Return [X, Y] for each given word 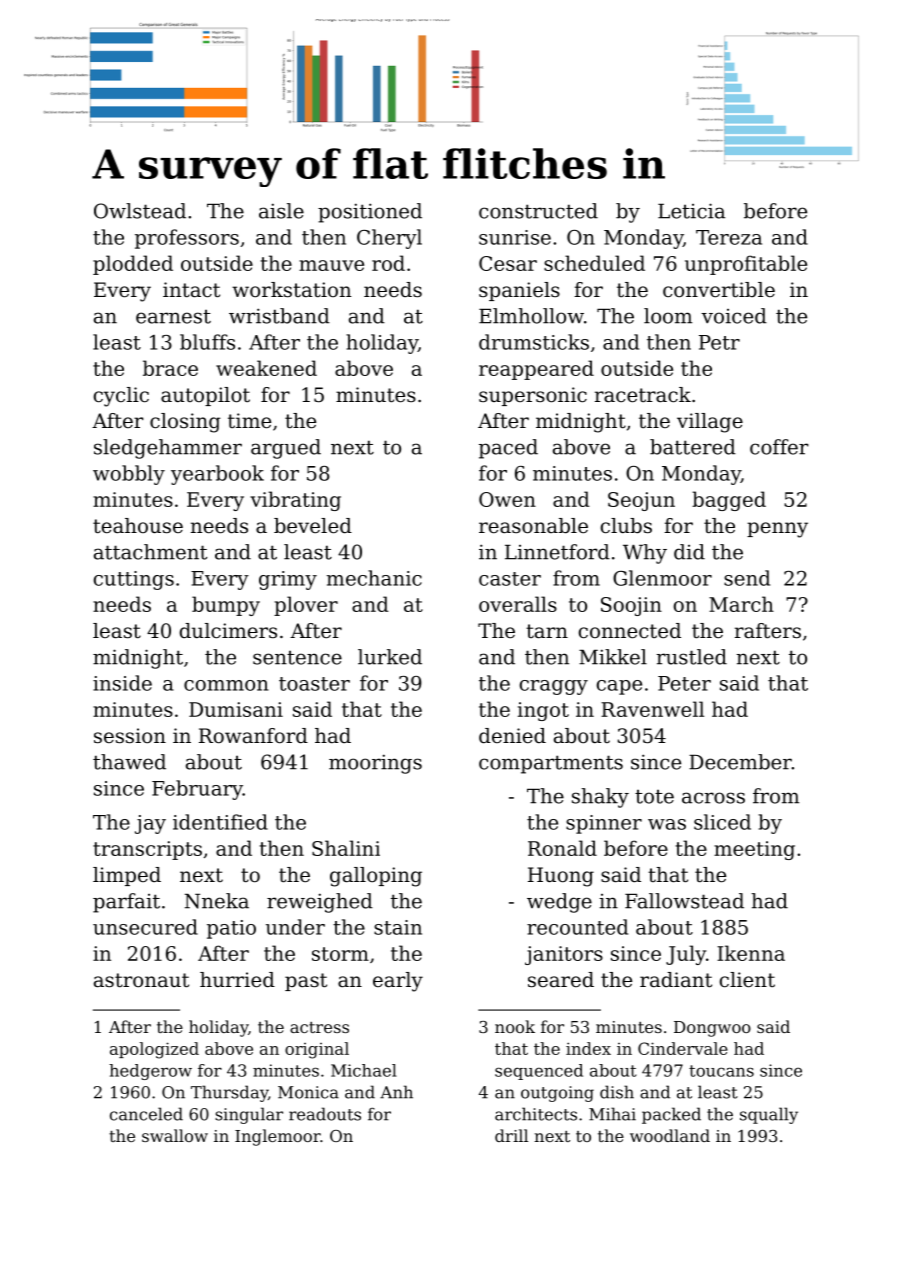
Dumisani [236, 709]
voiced [734, 316]
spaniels [519, 291]
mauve [331, 265]
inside [122, 683]
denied [512, 736]
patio [231, 929]
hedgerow [150, 1072]
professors [187, 239]
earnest [173, 317]
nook [515, 1026]
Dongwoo [712, 1029]
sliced [722, 822]
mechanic [374, 578]
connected [630, 631]
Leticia [691, 211]
